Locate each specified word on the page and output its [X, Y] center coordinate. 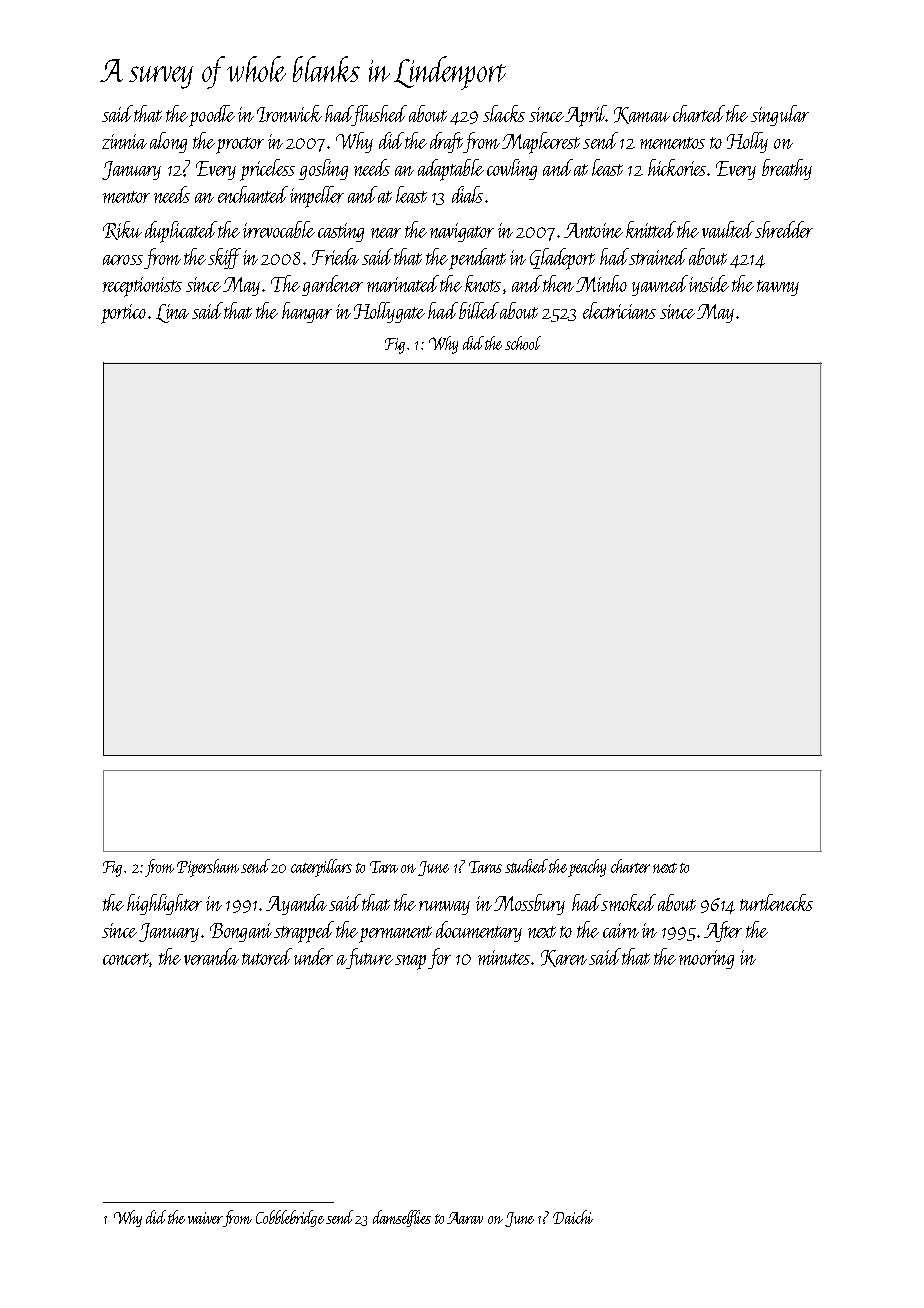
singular [780, 115]
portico [123, 314]
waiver [206, 1219]
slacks [504, 113]
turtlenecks [776, 902]
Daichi [573, 1217]
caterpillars [321, 868]
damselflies [402, 1218]
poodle [212, 116]
